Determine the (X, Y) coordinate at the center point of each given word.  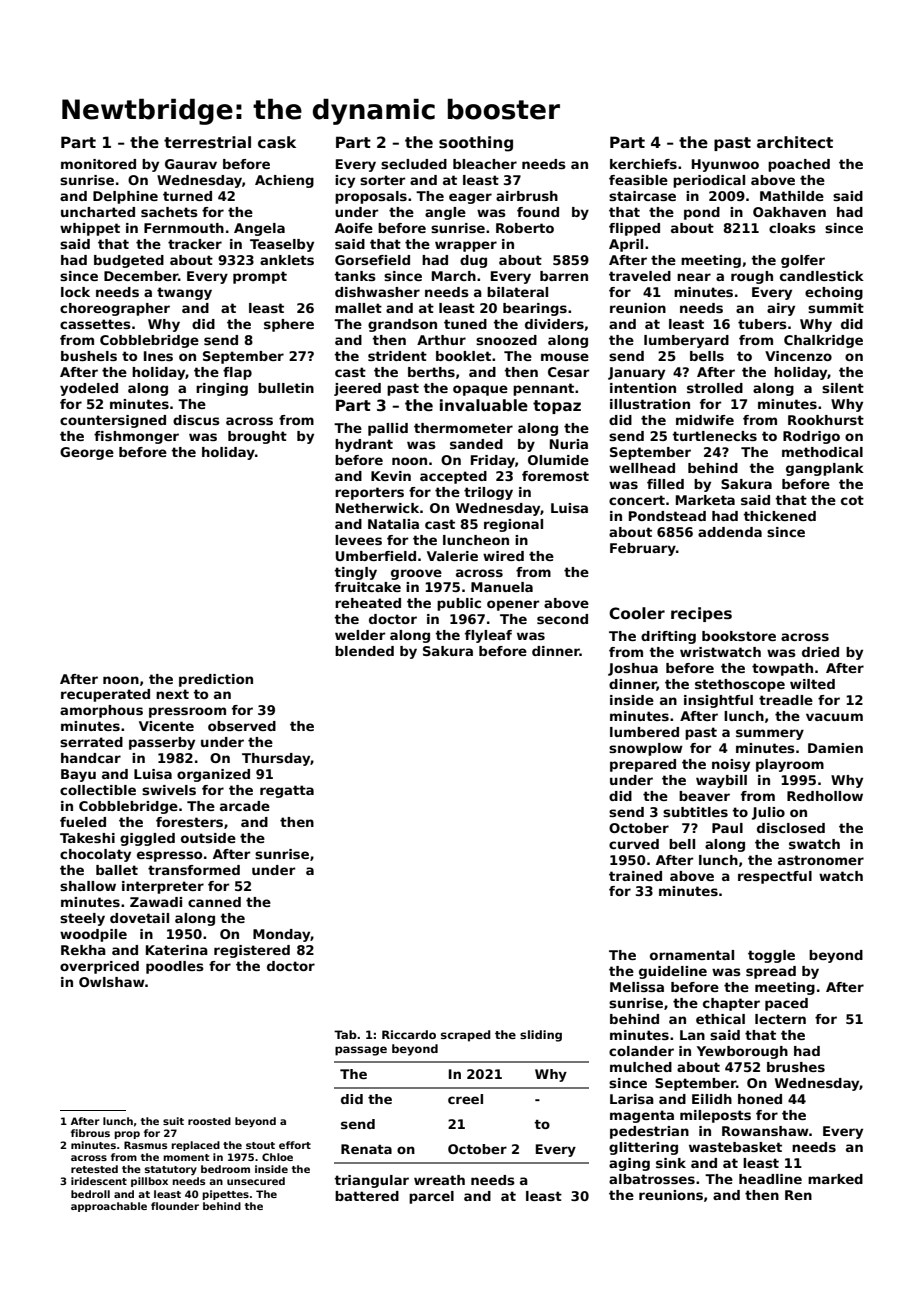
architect (795, 142)
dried (820, 652)
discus (196, 420)
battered (367, 1196)
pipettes (225, 1195)
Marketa (705, 500)
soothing (476, 144)
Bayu (78, 775)
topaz (557, 407)
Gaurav (191, 164)
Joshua (633, 669)
